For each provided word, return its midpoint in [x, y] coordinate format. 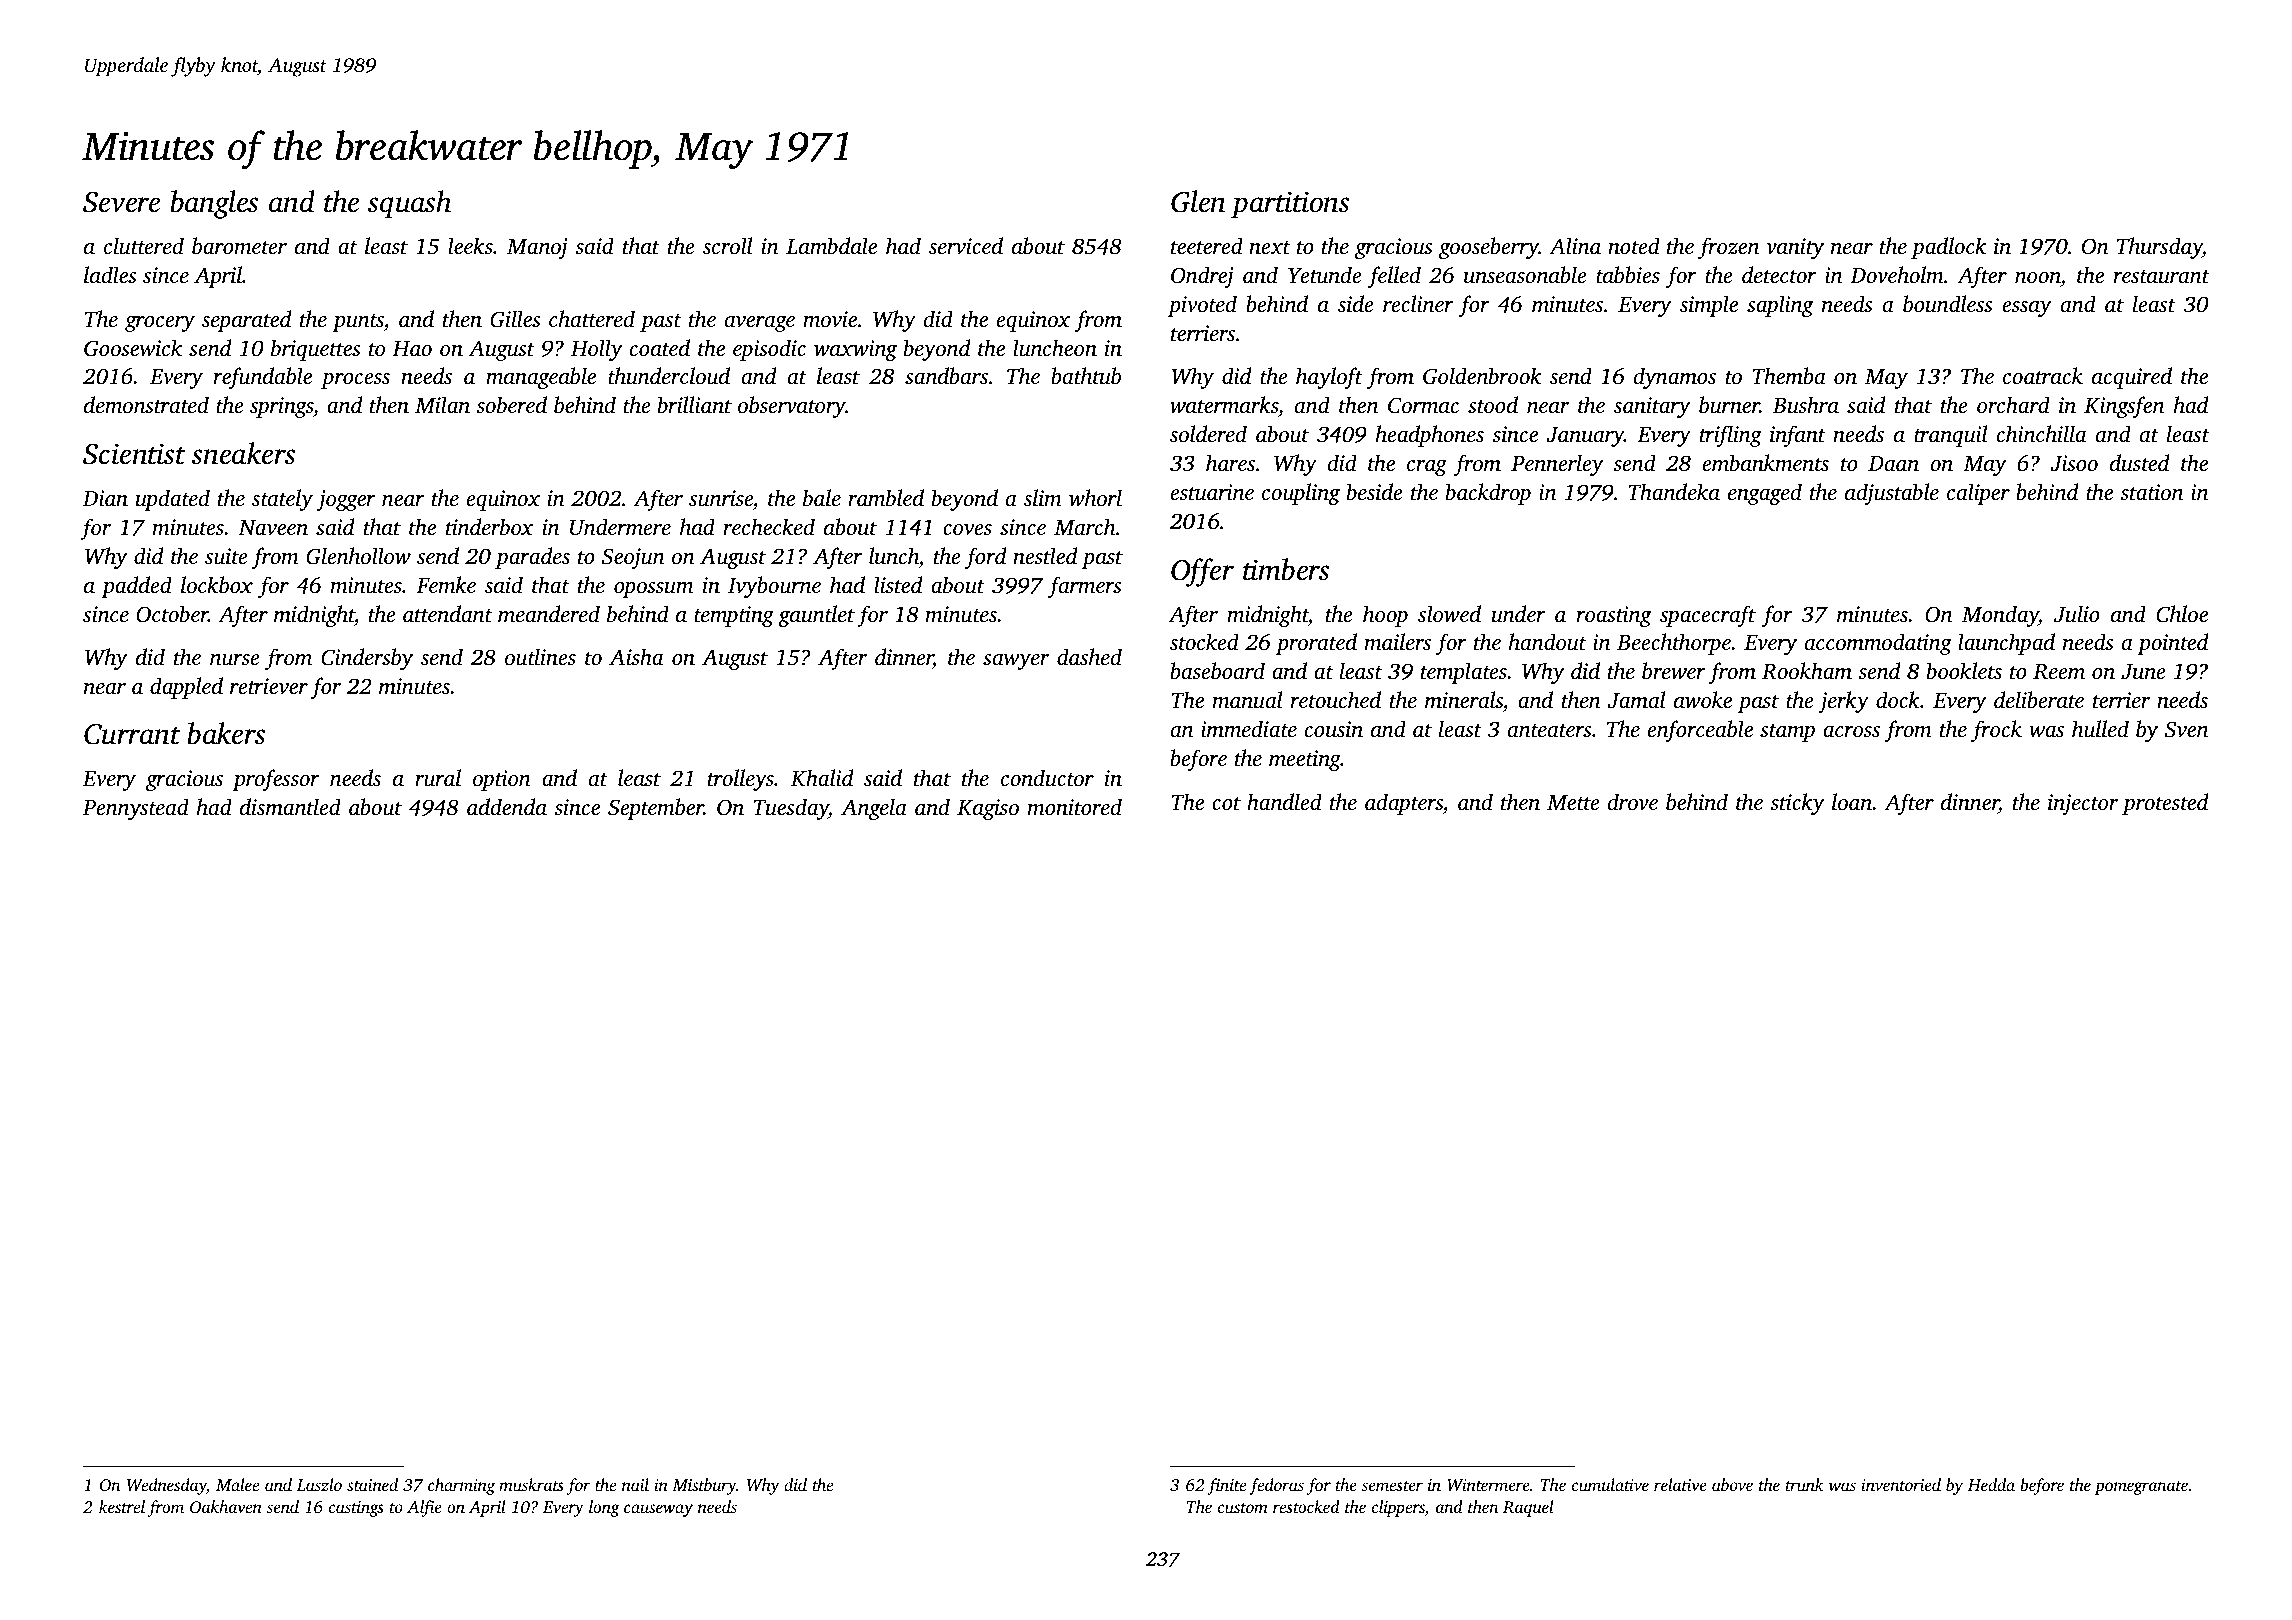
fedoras [1276, 1486]
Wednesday [167, 1486]
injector [2083, 804]
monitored [1075, 806]
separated [246, 321]
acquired [2132, 378]
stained [372, 1484]
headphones [1430, 436]
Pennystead [136, 809]
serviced [966, 245]
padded [136, 587]
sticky [1797, 804]
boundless [1948, 303]
